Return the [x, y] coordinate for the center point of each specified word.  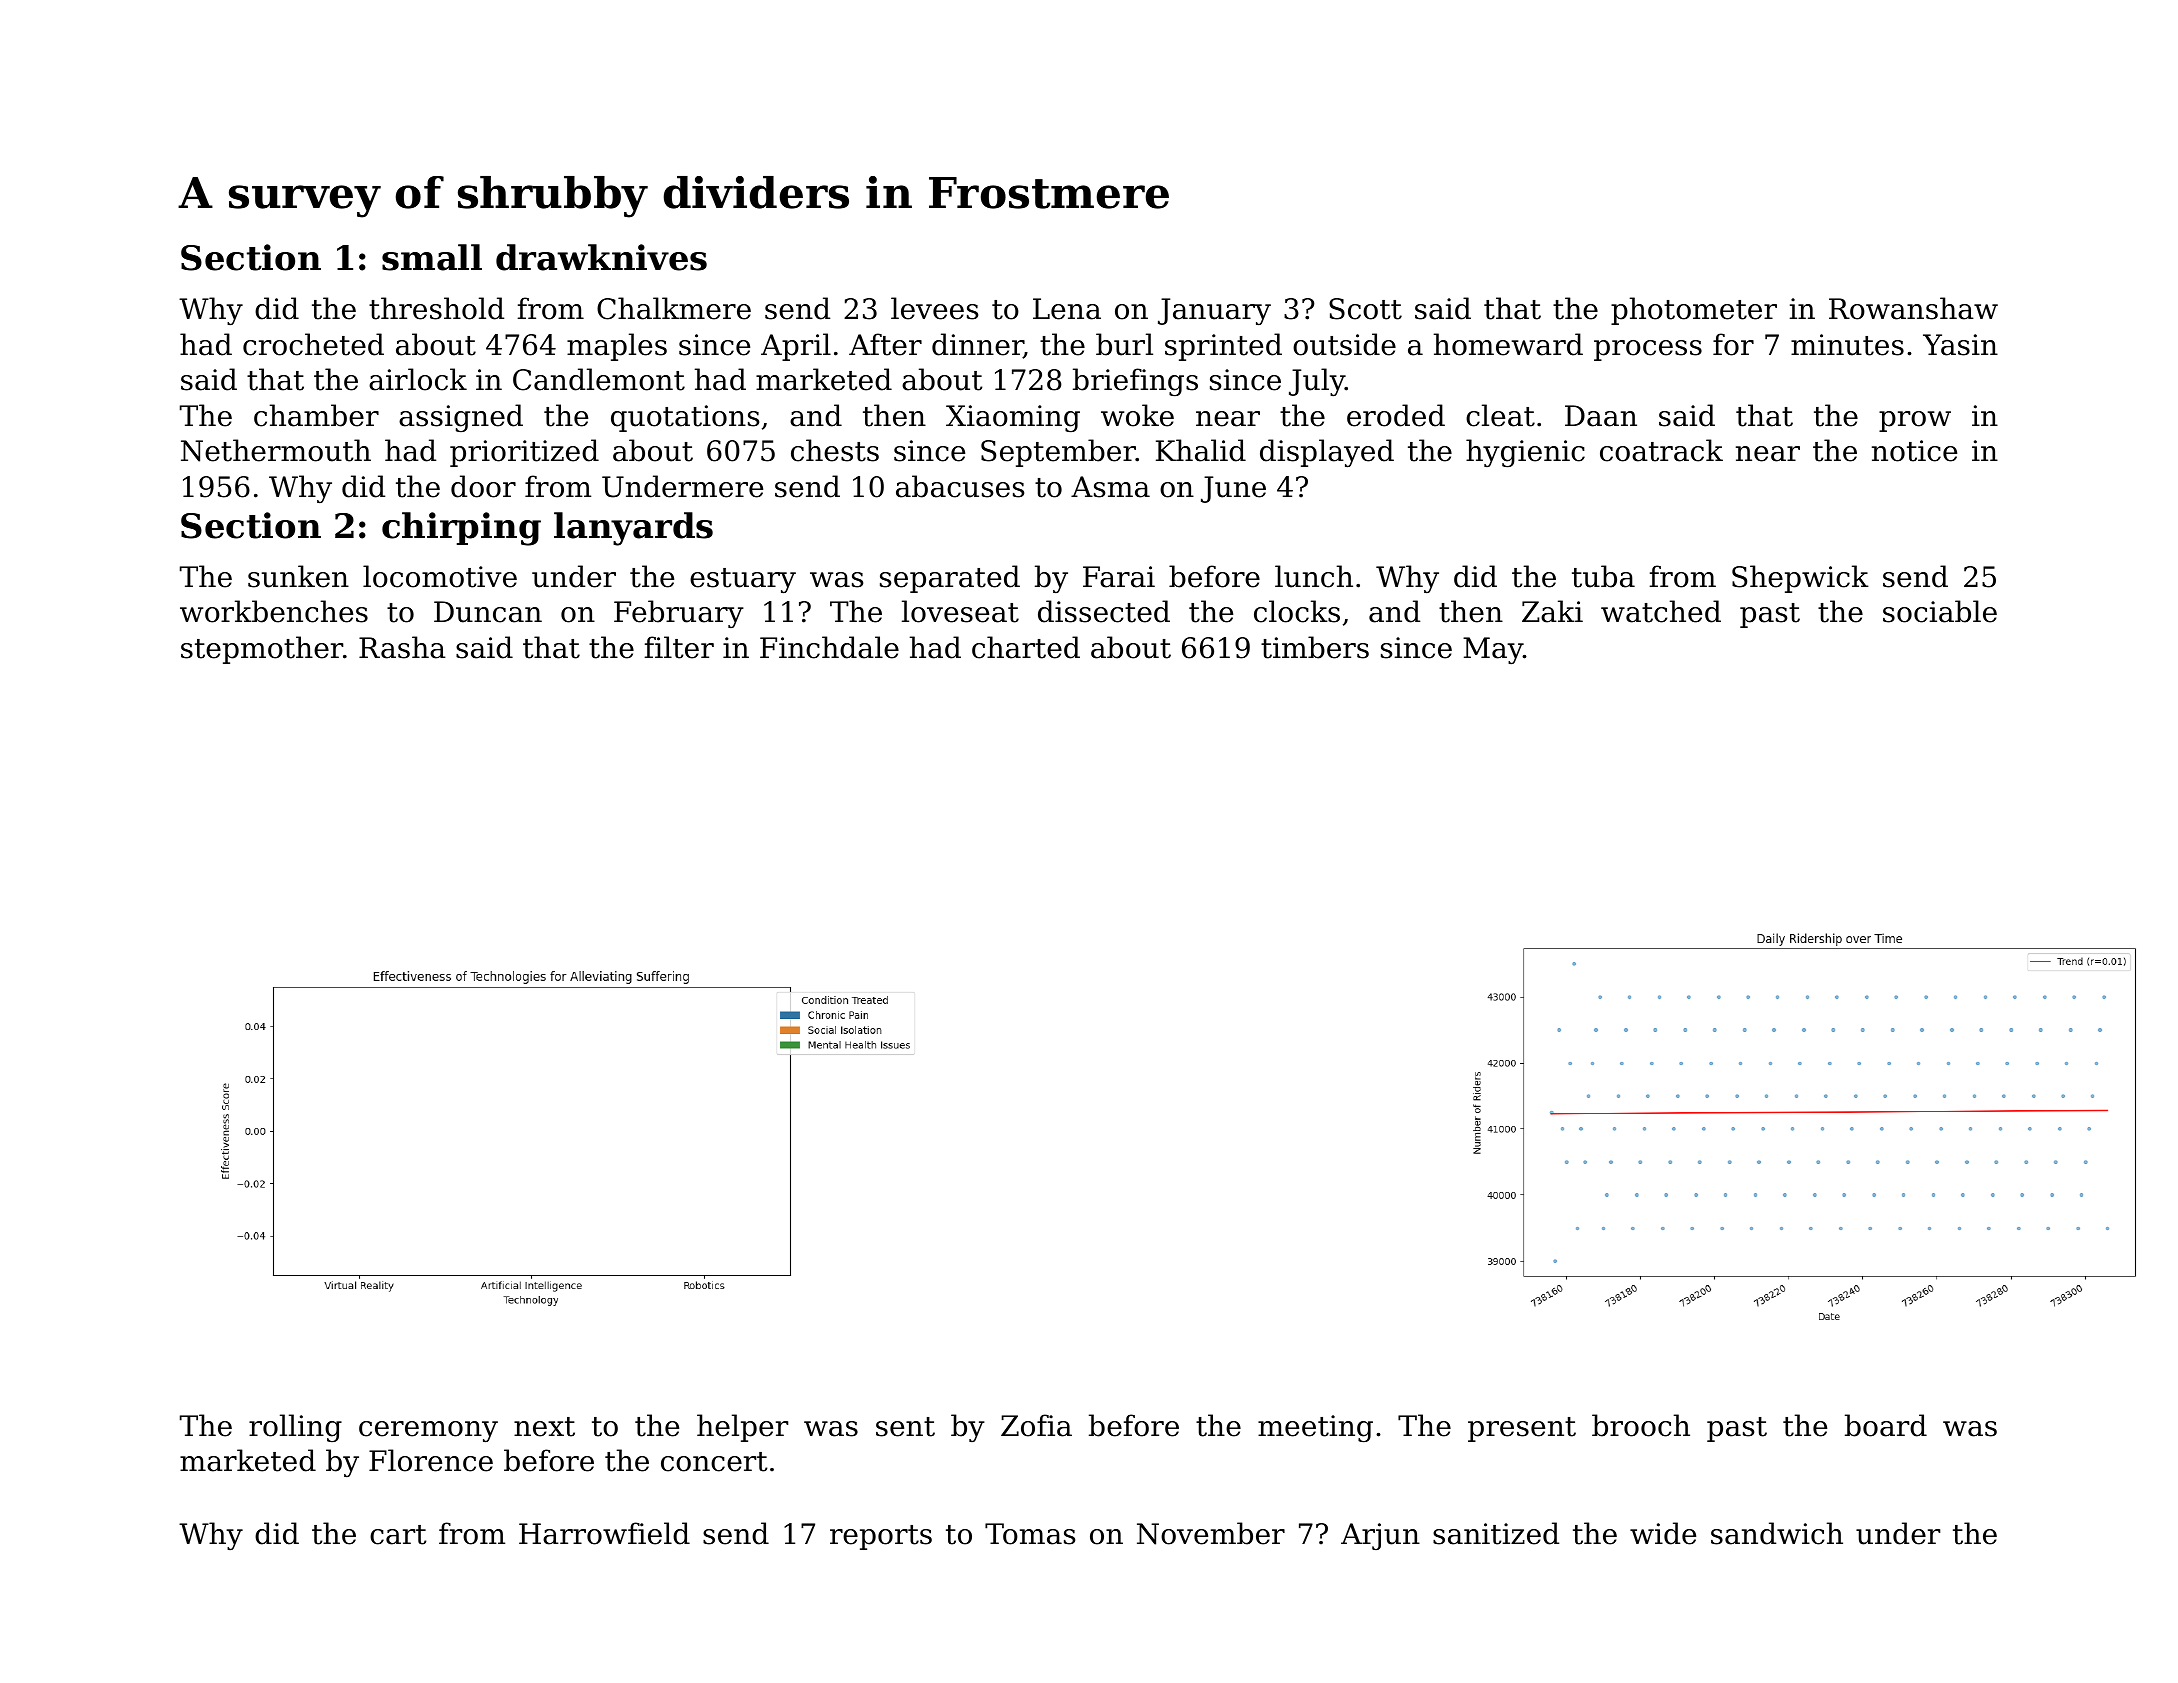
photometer [1694, 311]
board [1886, 1425]
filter [679, 647]
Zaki [1552, 611]
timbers [1315, 647]
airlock [418, 379]
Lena [1067, 309]
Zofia [1036, 1425]
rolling [295, 1428]
